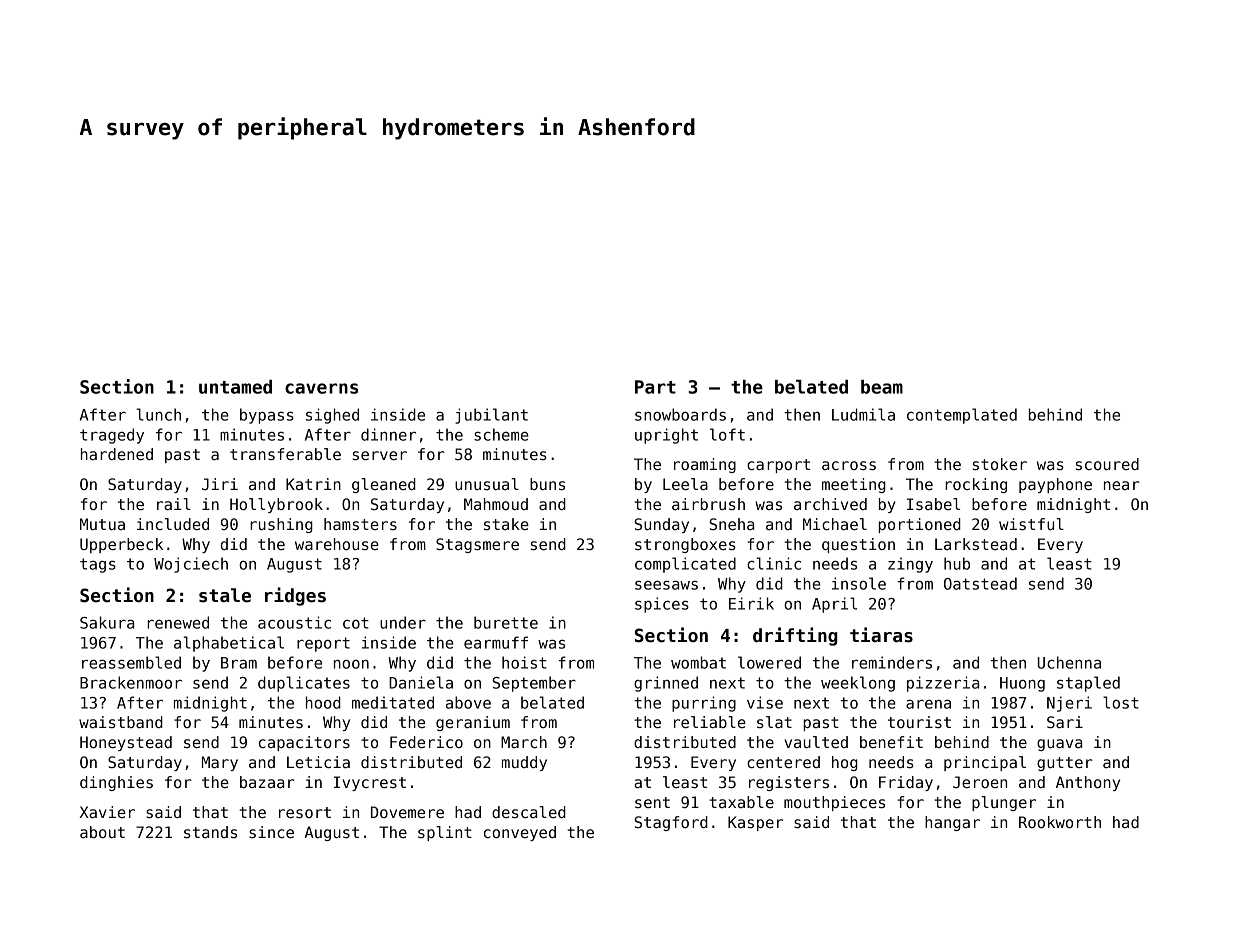 This page has height=952, width=1233. What do you see at coordinates (1065, 764) in the page?
I see `gutter` at bounding box center [1065, 764].
